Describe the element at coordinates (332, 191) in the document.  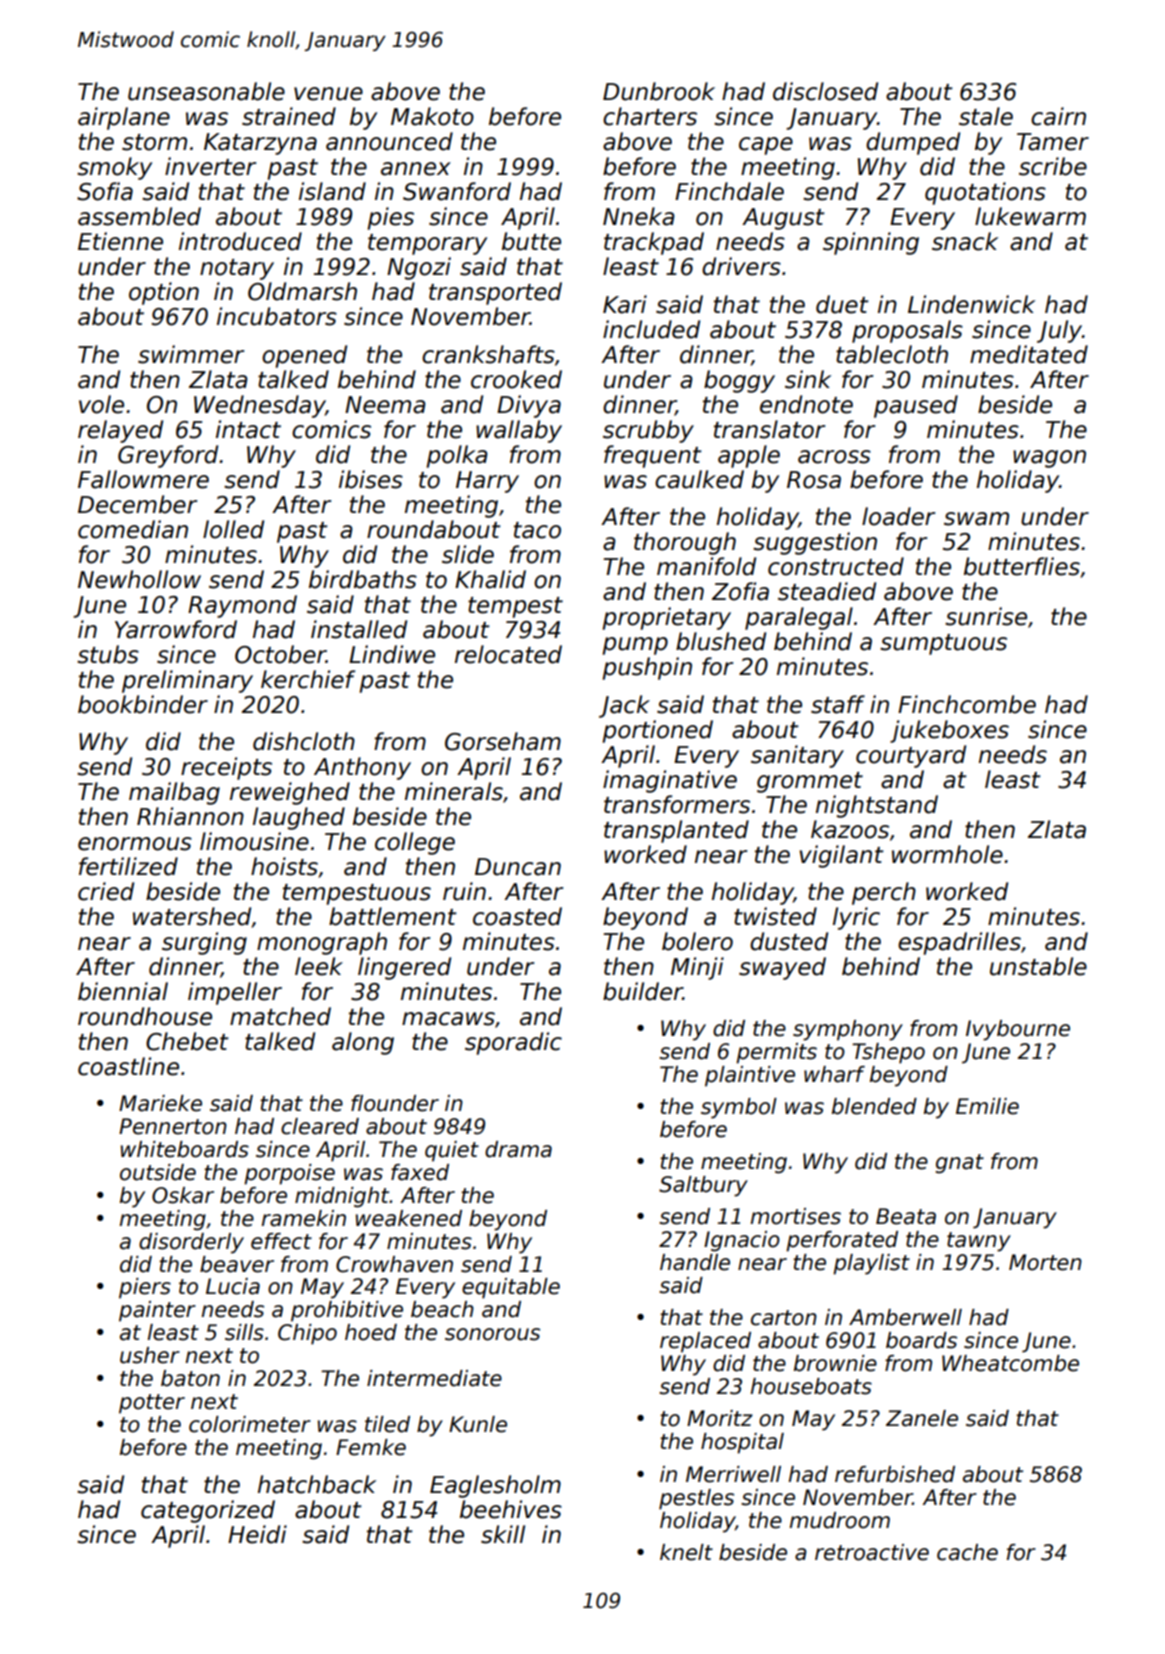
I see `island` at that location.
